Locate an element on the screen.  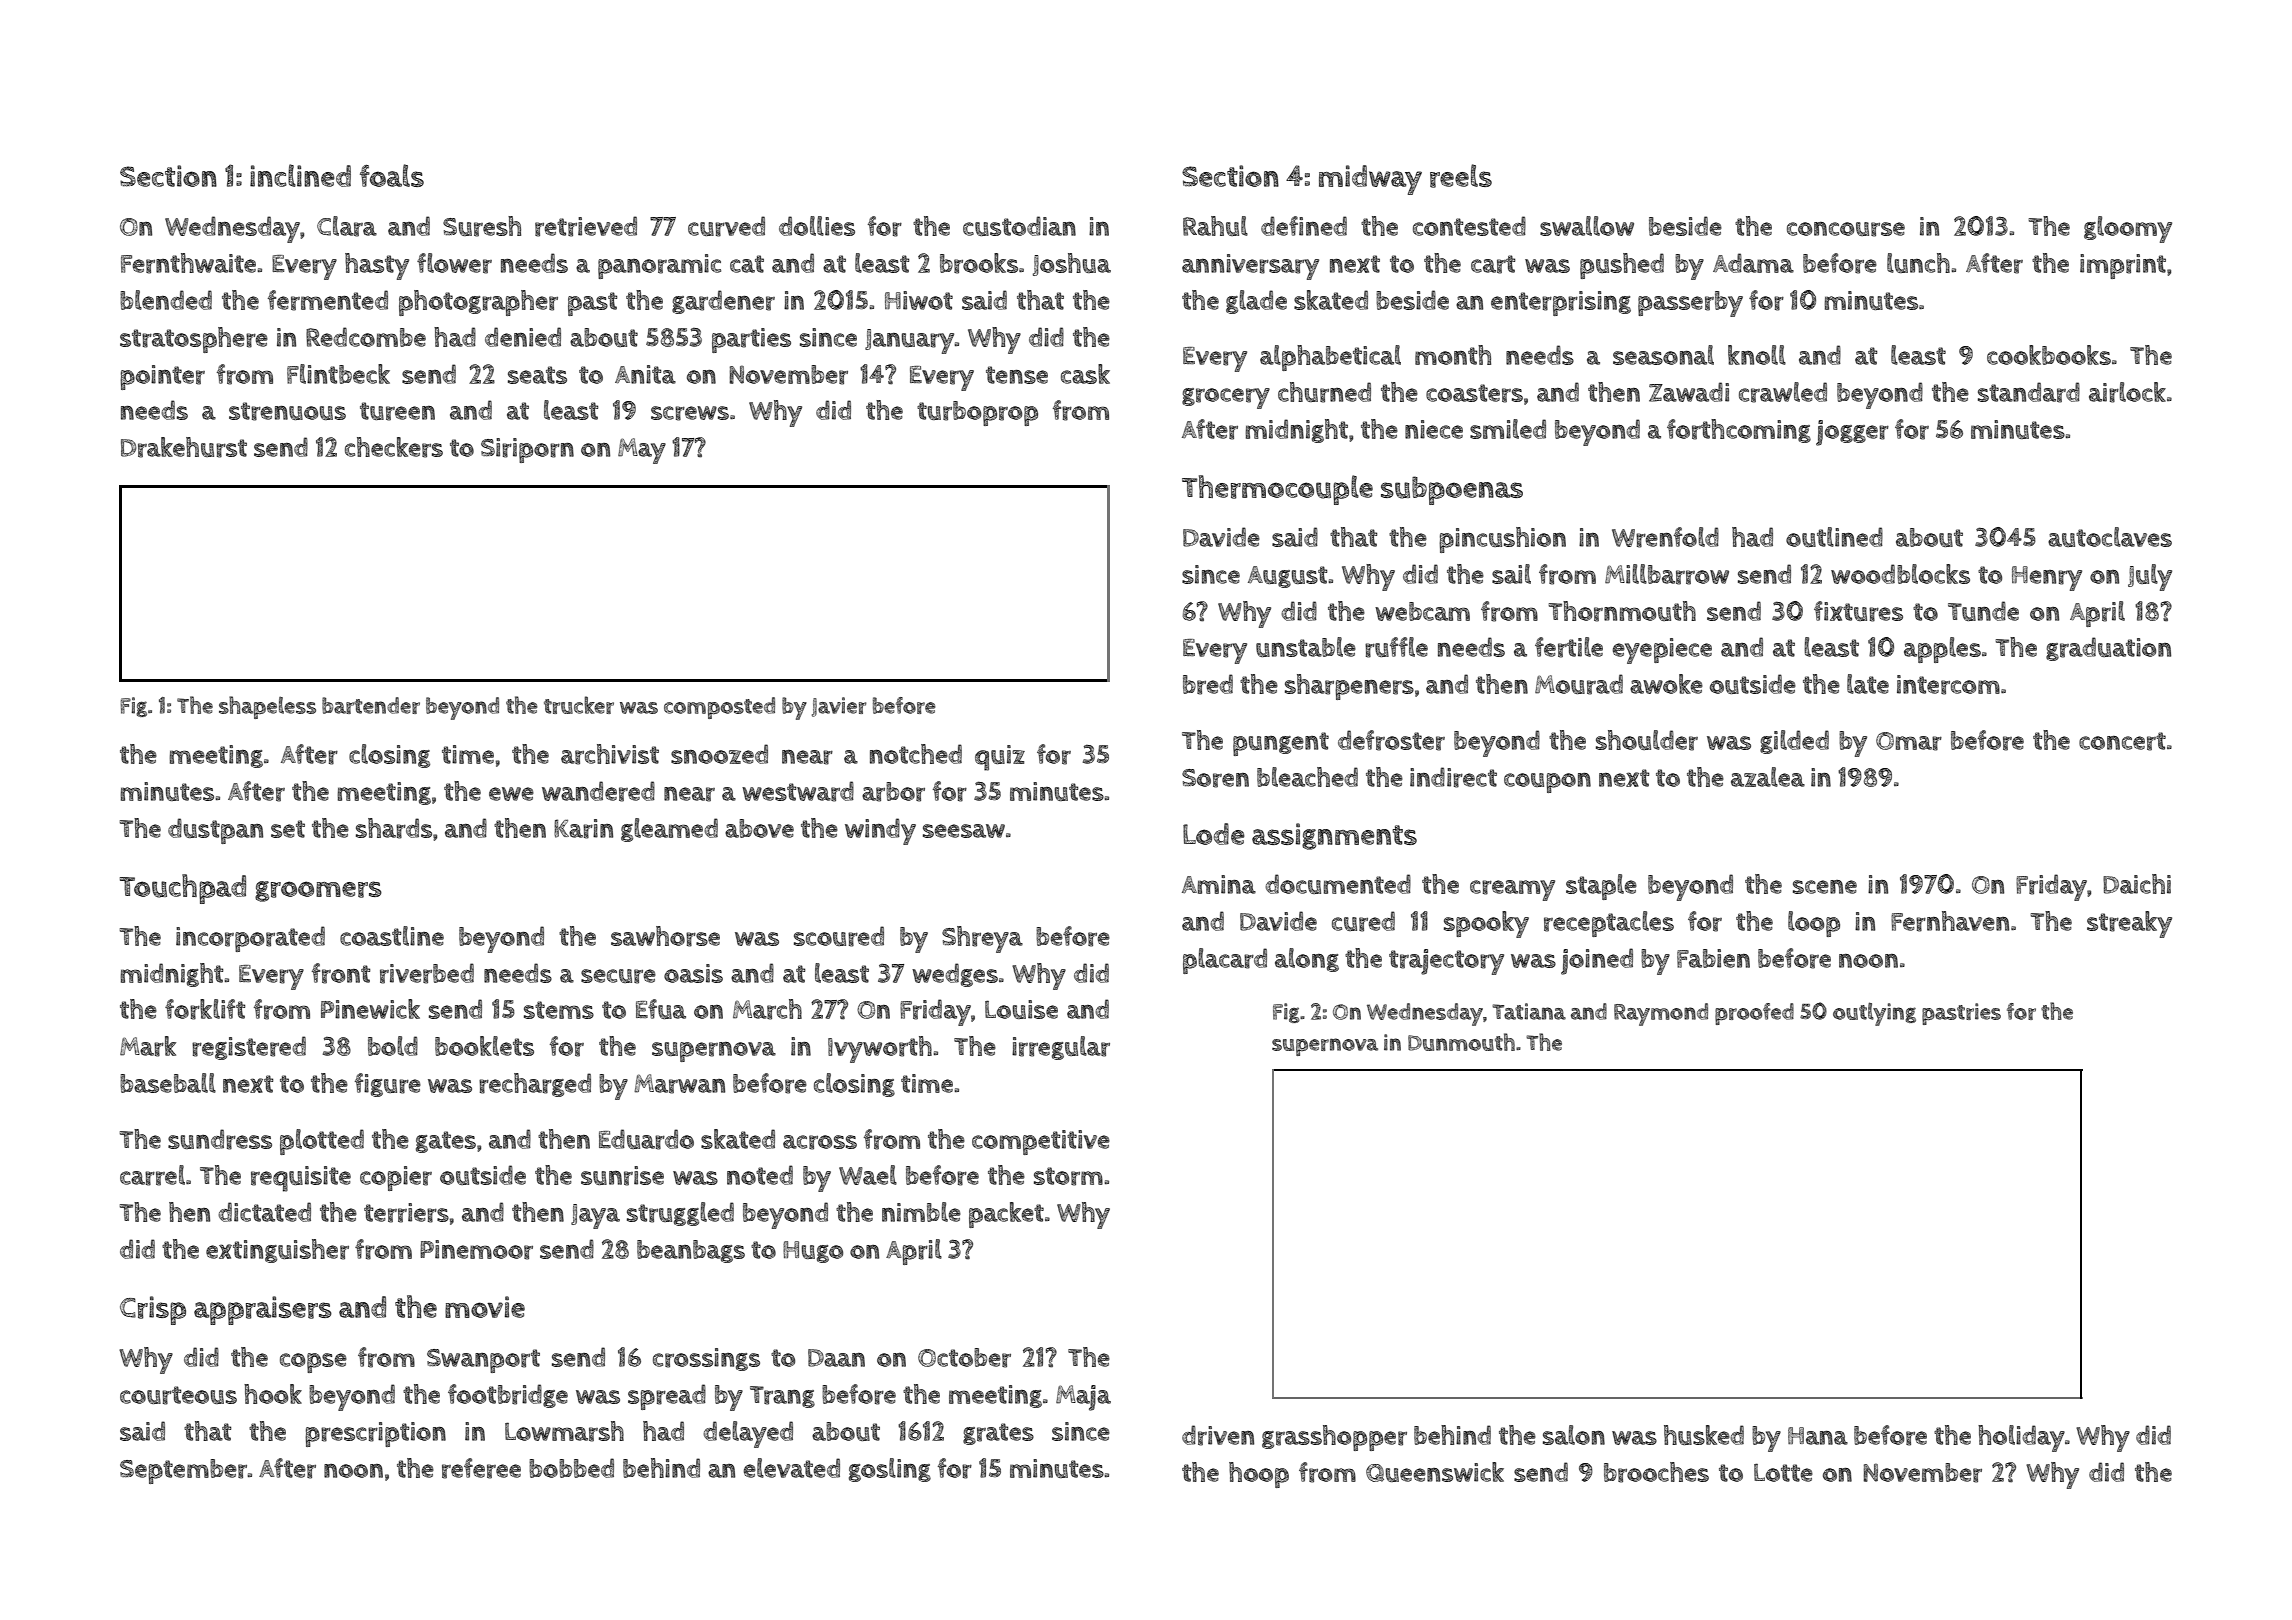
Queenswick is located at coordinates (1435, 1472).
